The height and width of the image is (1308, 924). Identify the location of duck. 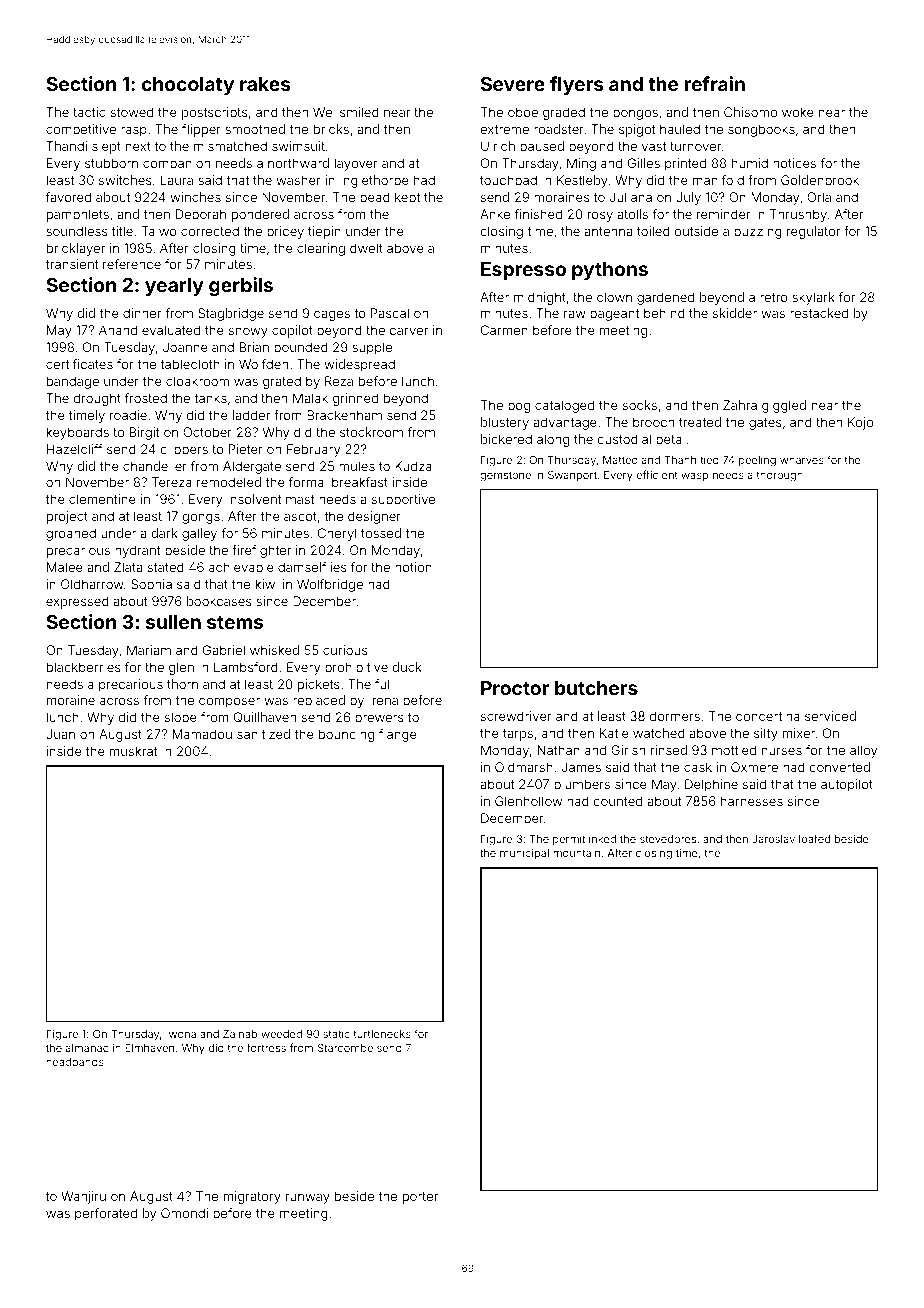
(407, 667).
